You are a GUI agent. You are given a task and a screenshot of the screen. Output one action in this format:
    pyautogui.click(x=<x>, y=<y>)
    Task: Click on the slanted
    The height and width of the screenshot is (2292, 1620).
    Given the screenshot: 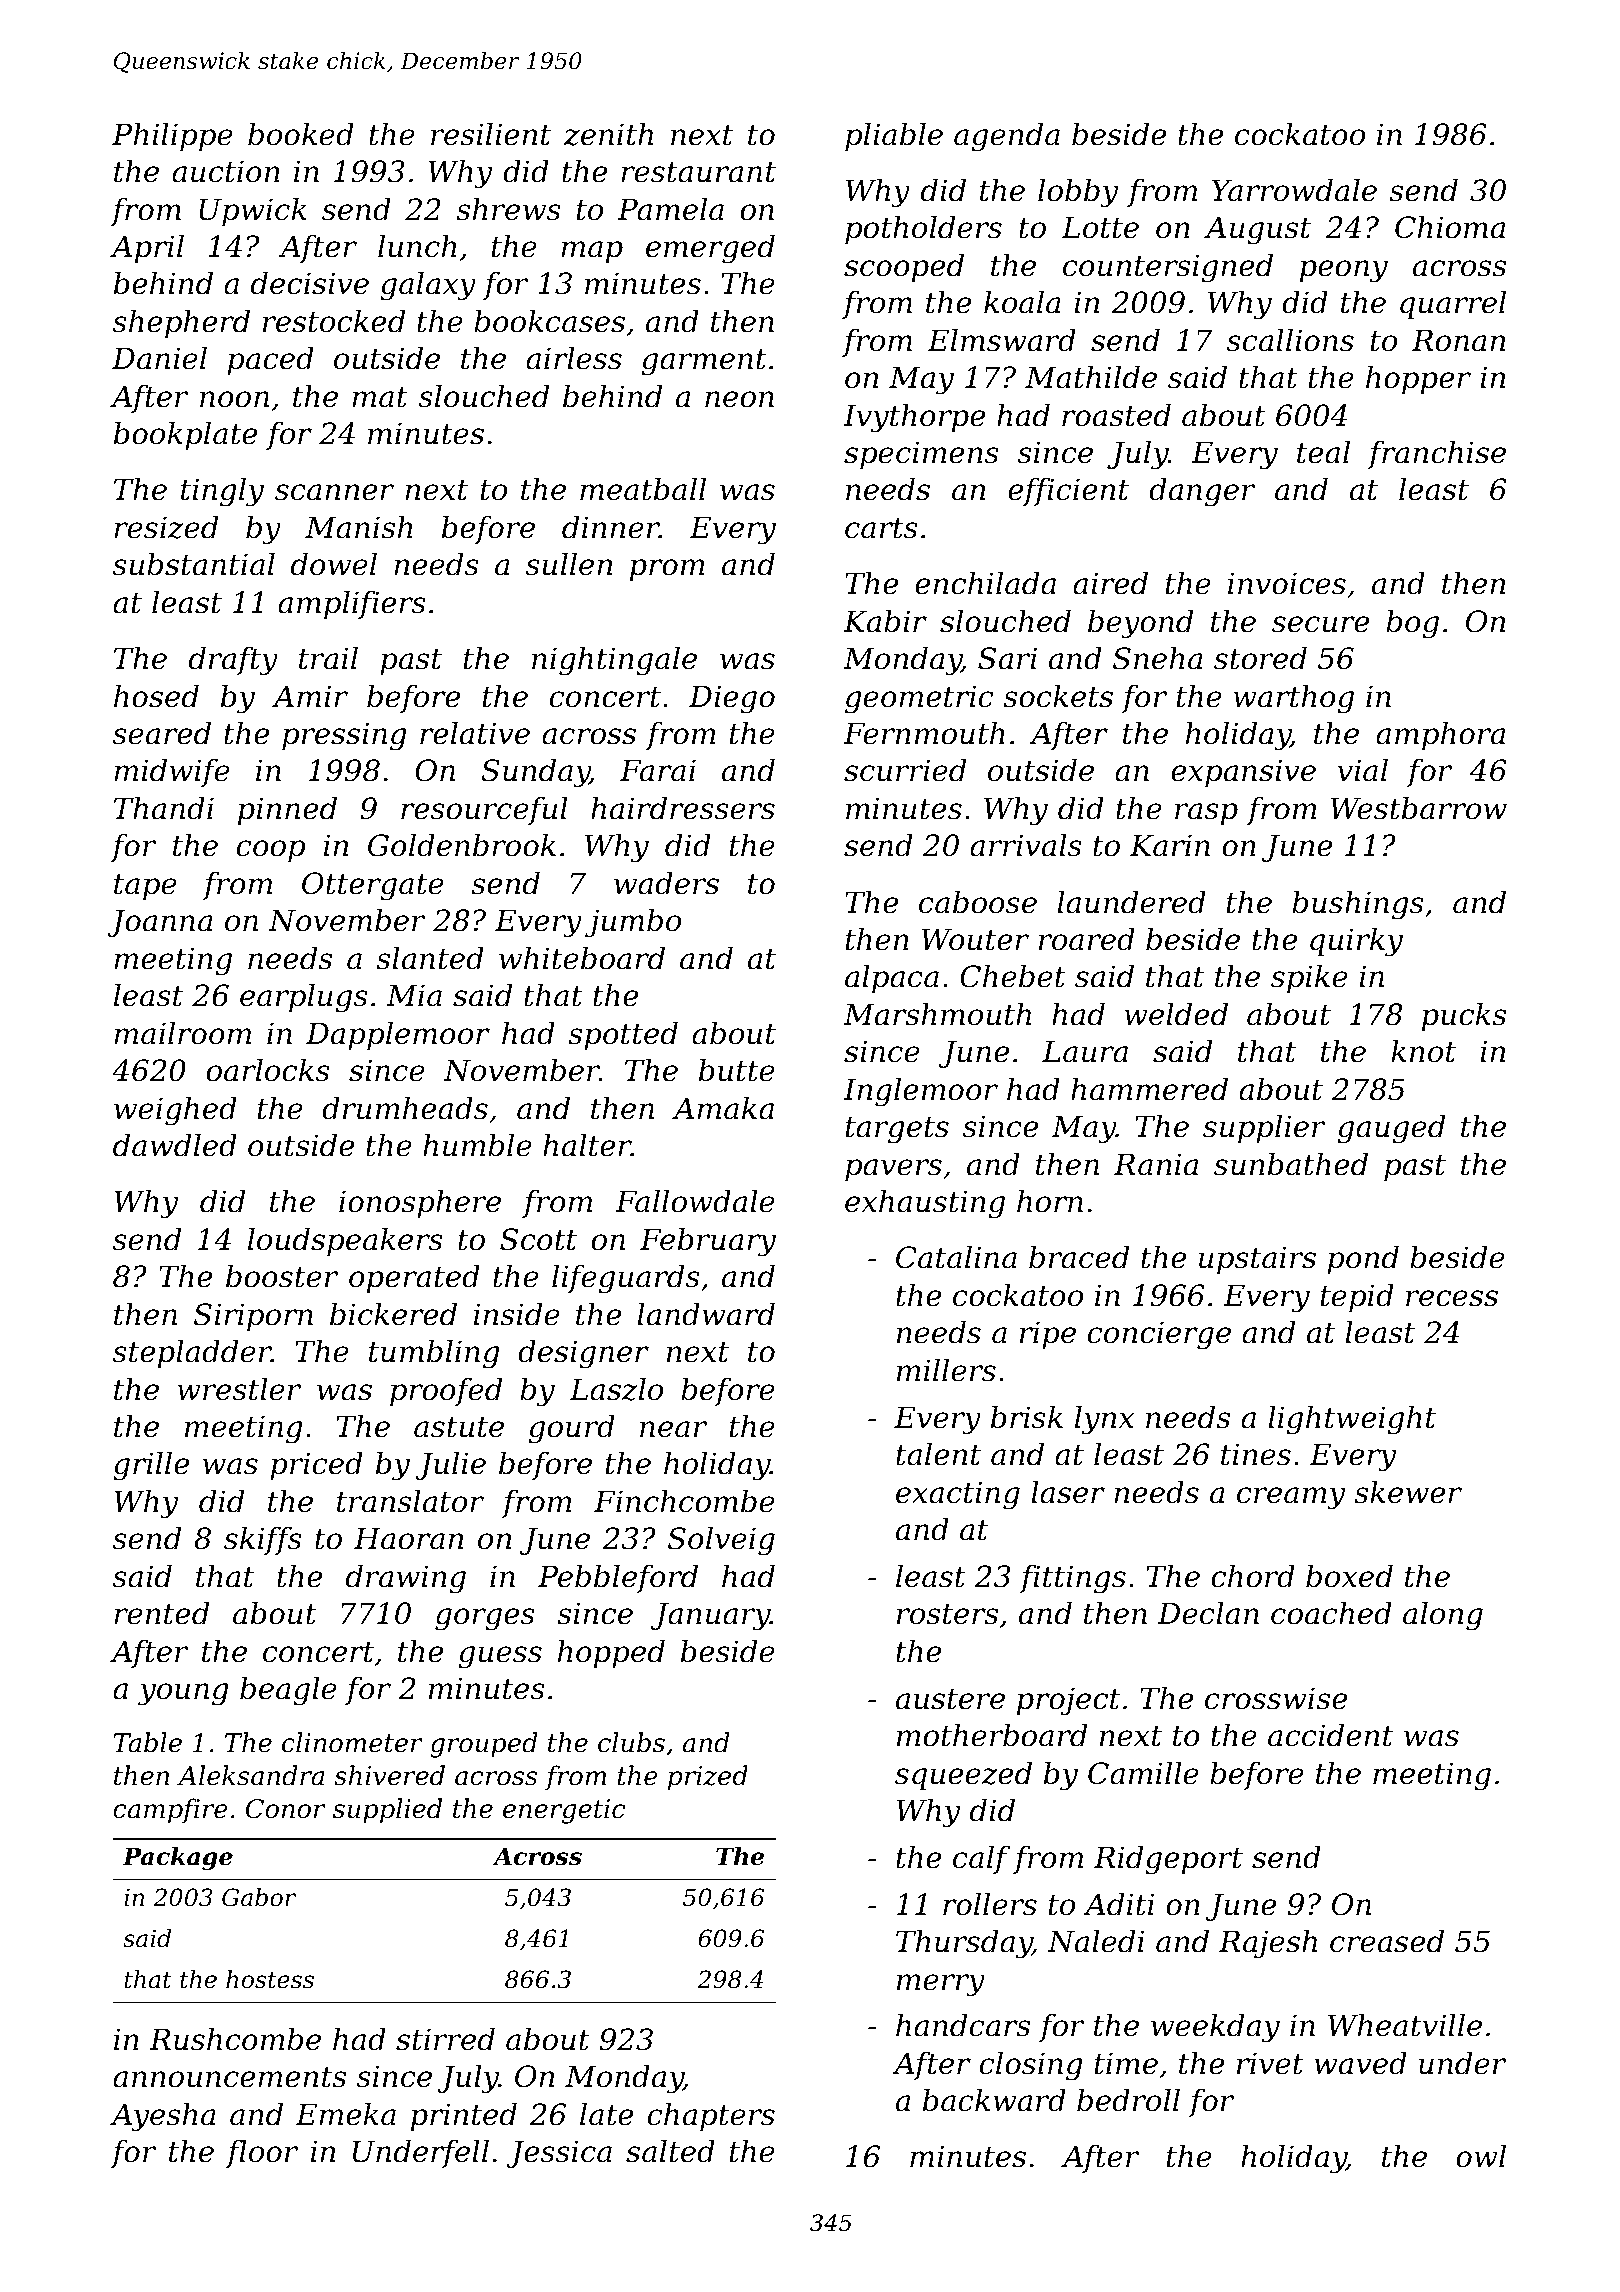 What is the action you would take?
    pyautogui.click(x=430, y=958)
